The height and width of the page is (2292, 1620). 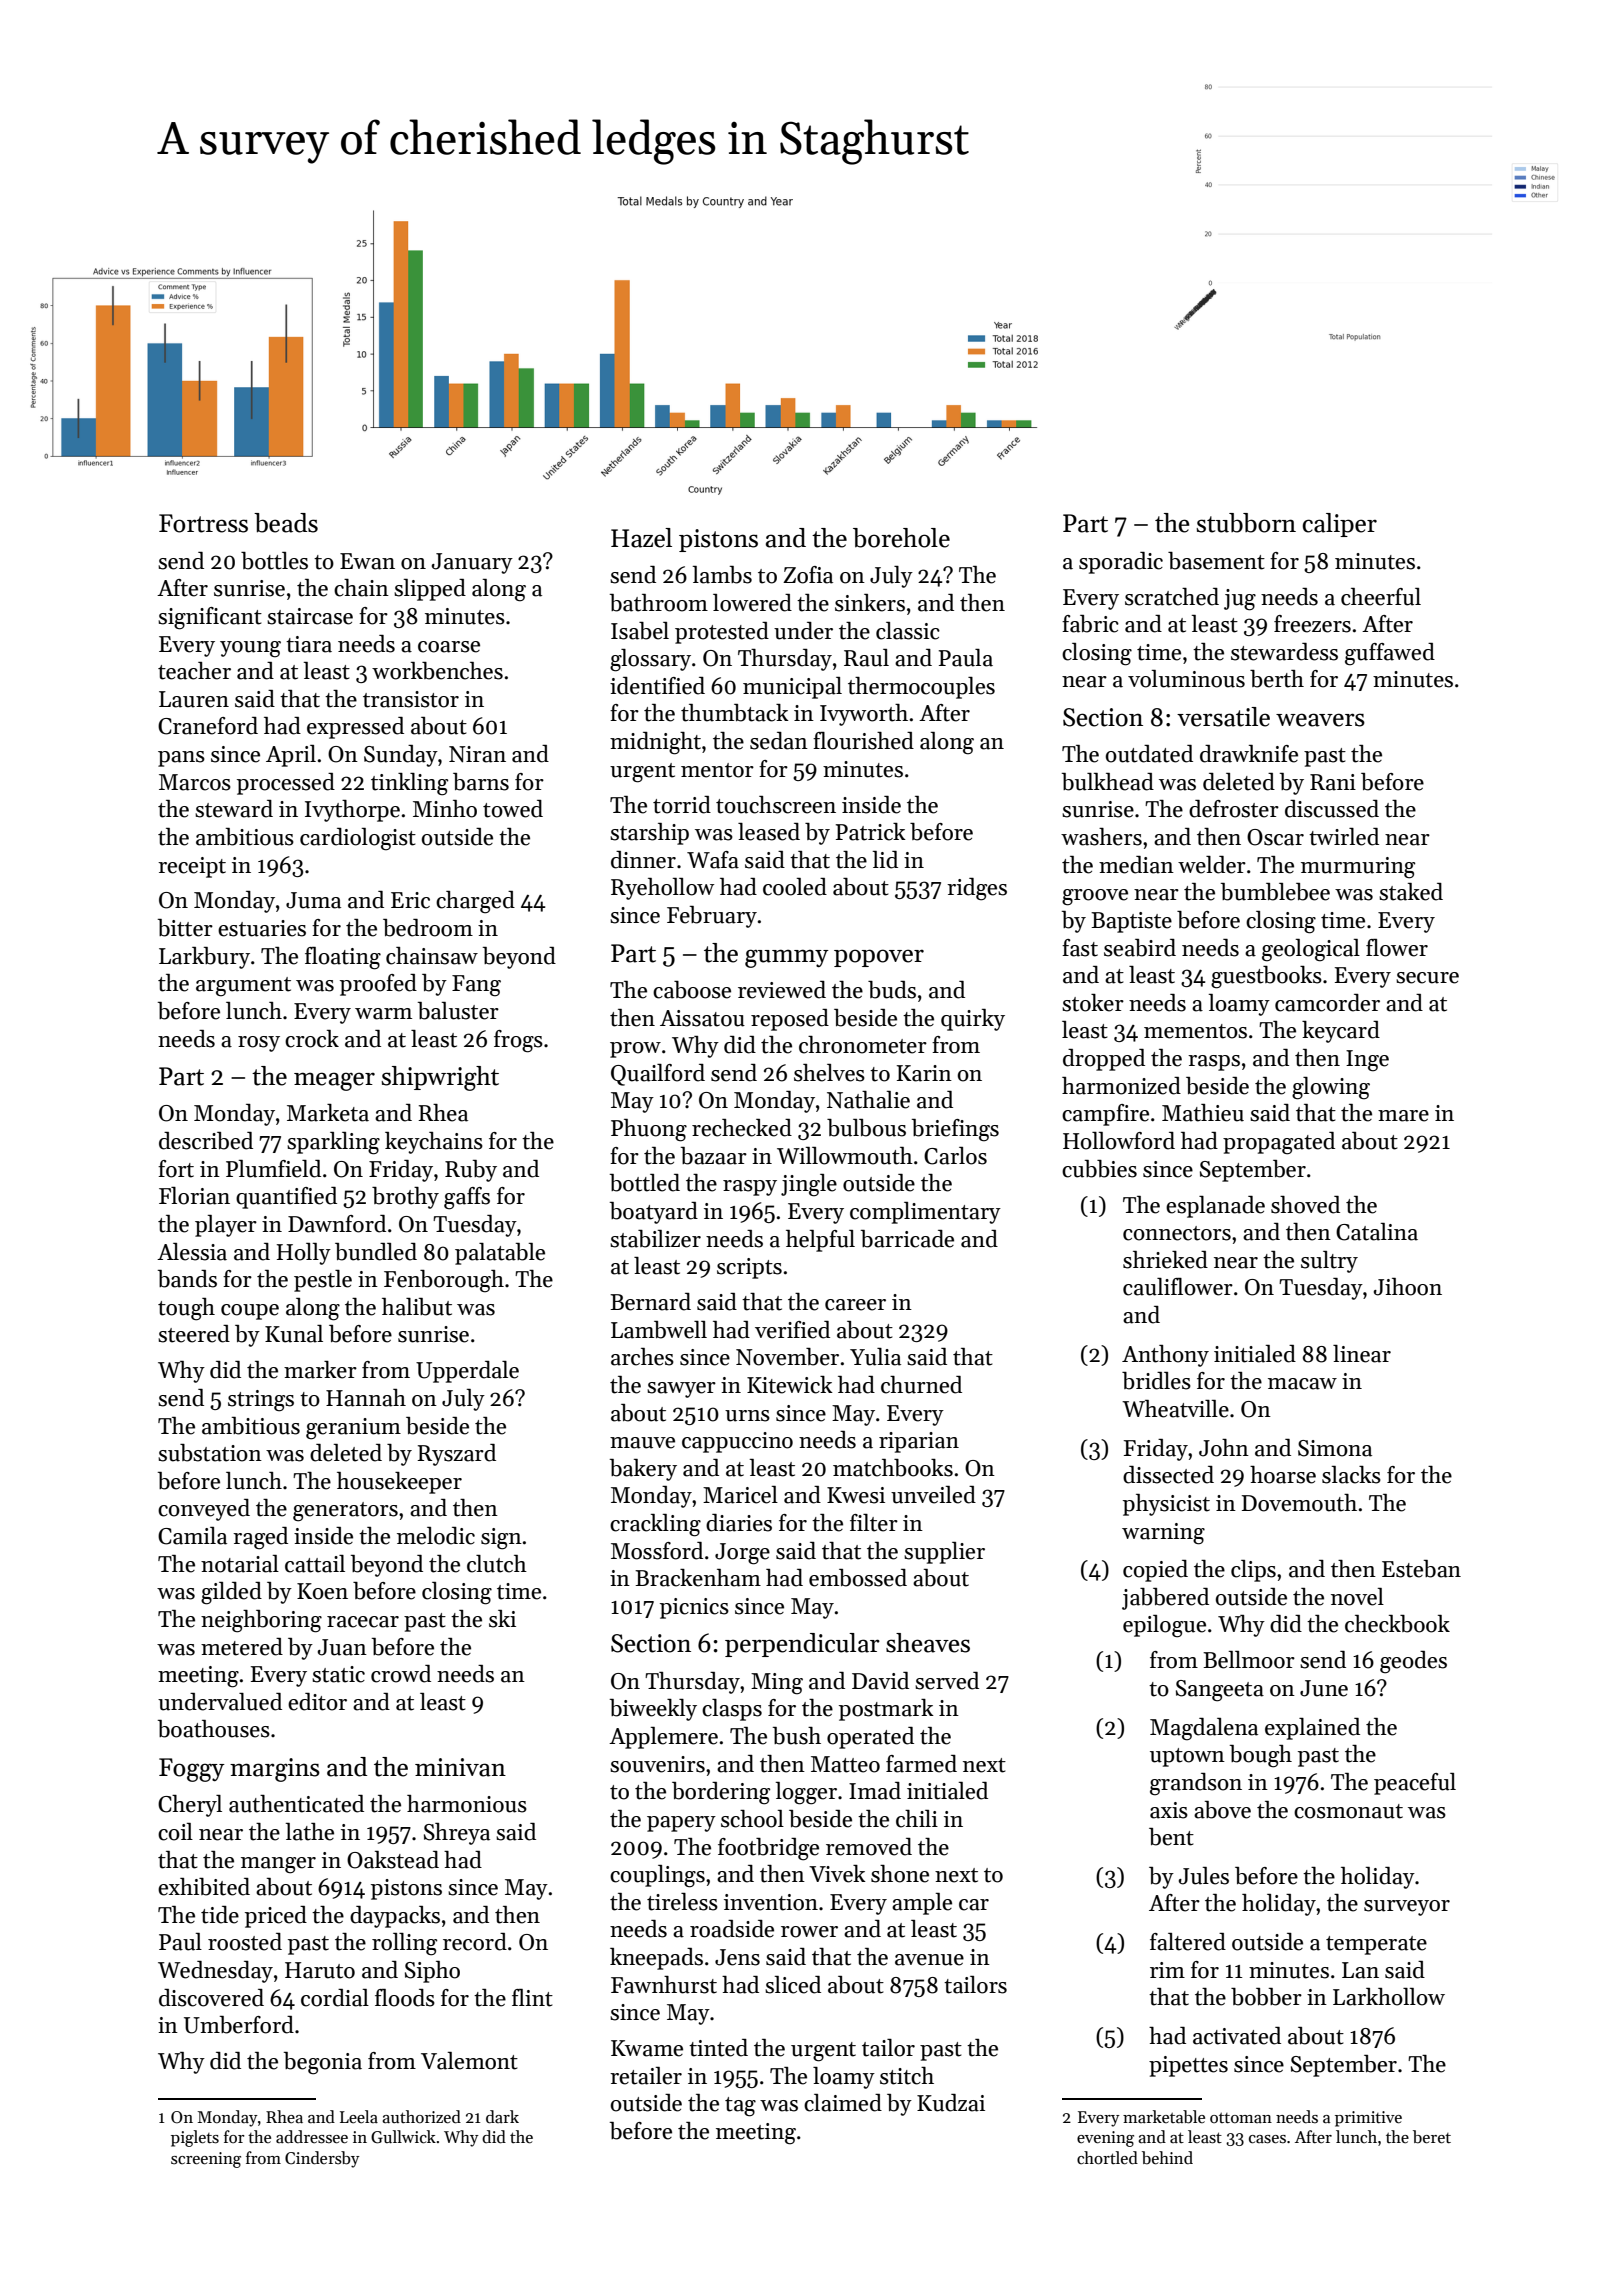 I want to click on daypacks, so click(x=395, y=1917).
